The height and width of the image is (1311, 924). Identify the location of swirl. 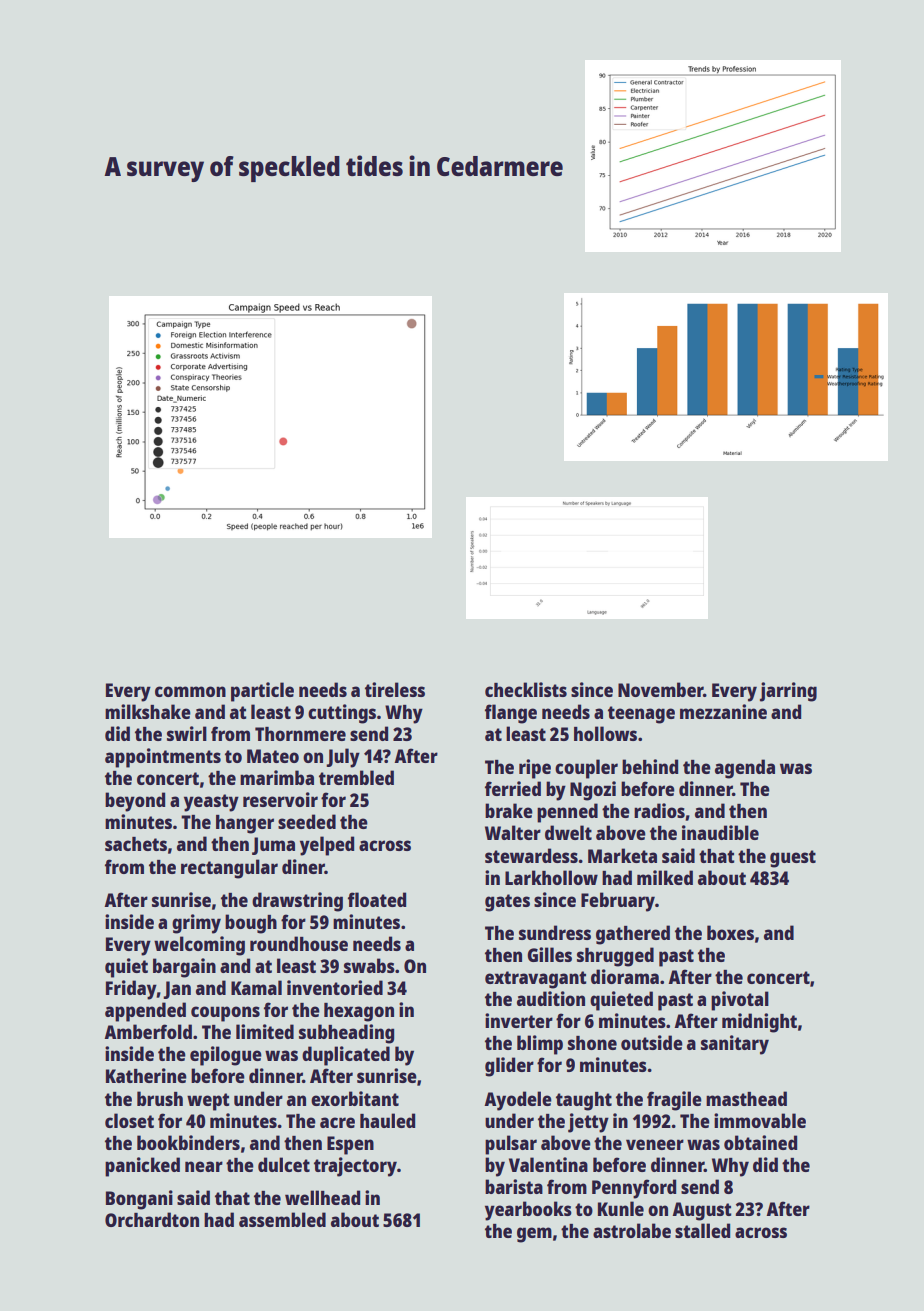
(187, 733).
